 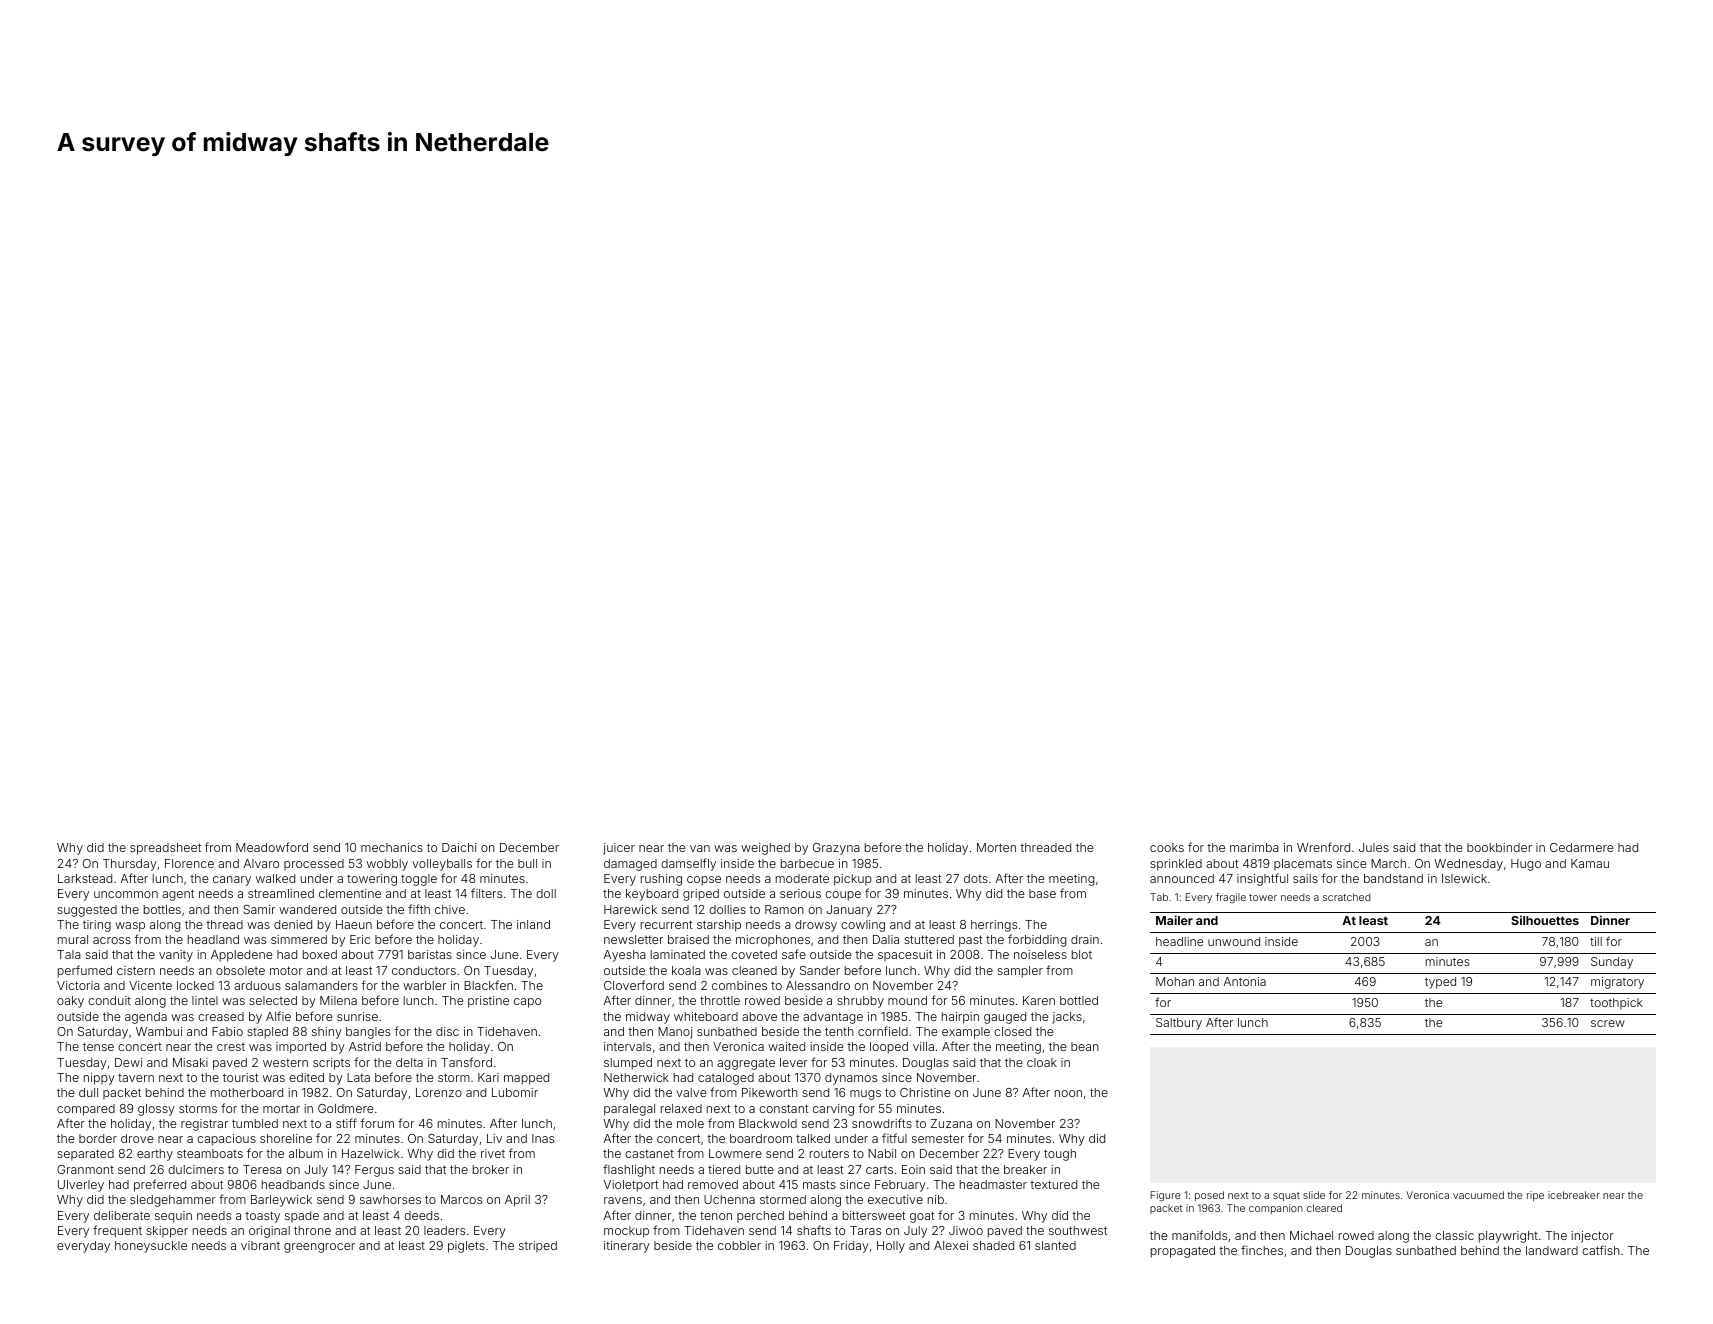 I want to click on nippy, so click(x=99, y=1079).
